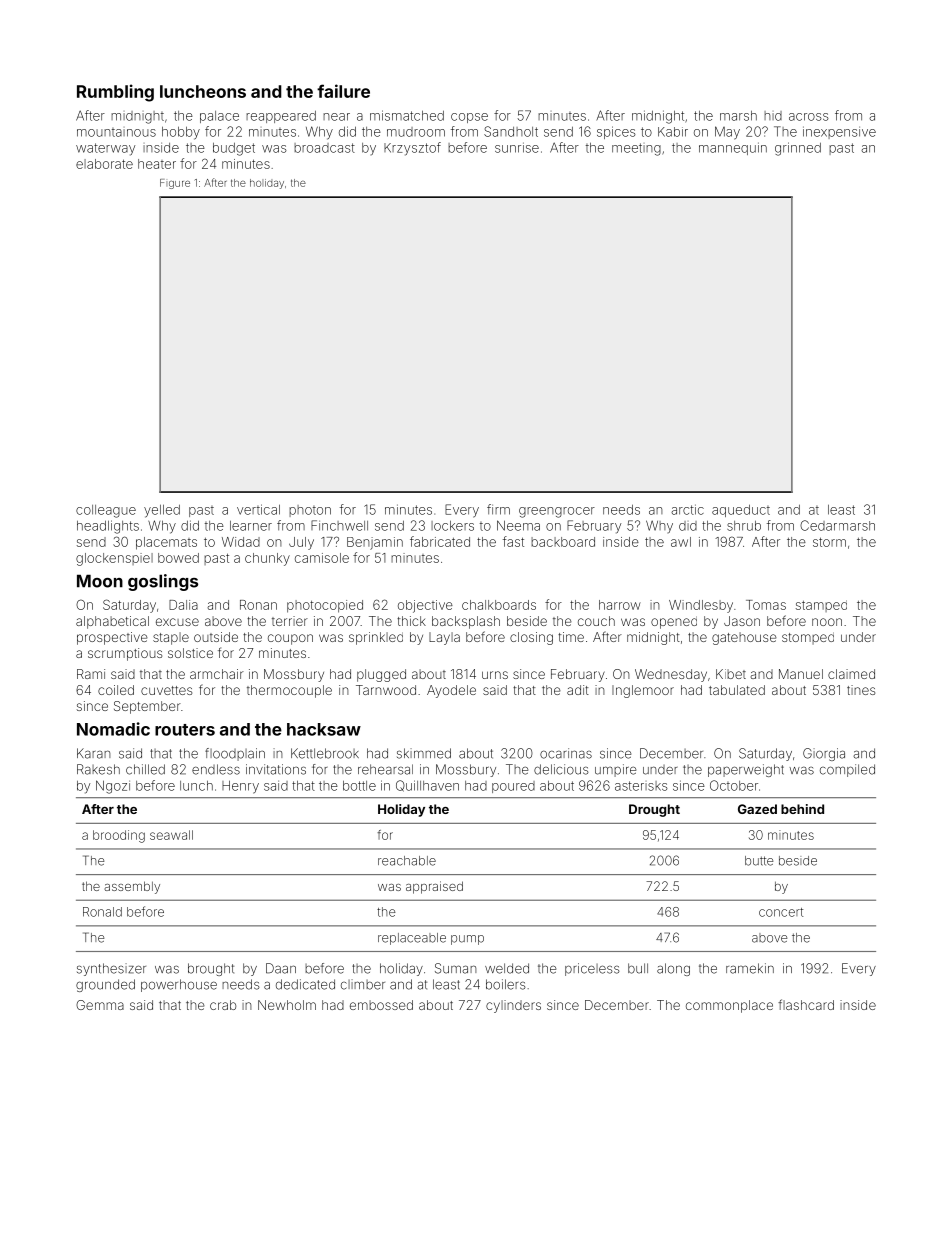 The width and height of the page is (952, 1233). I want to click on photon, so click(310, 511).
